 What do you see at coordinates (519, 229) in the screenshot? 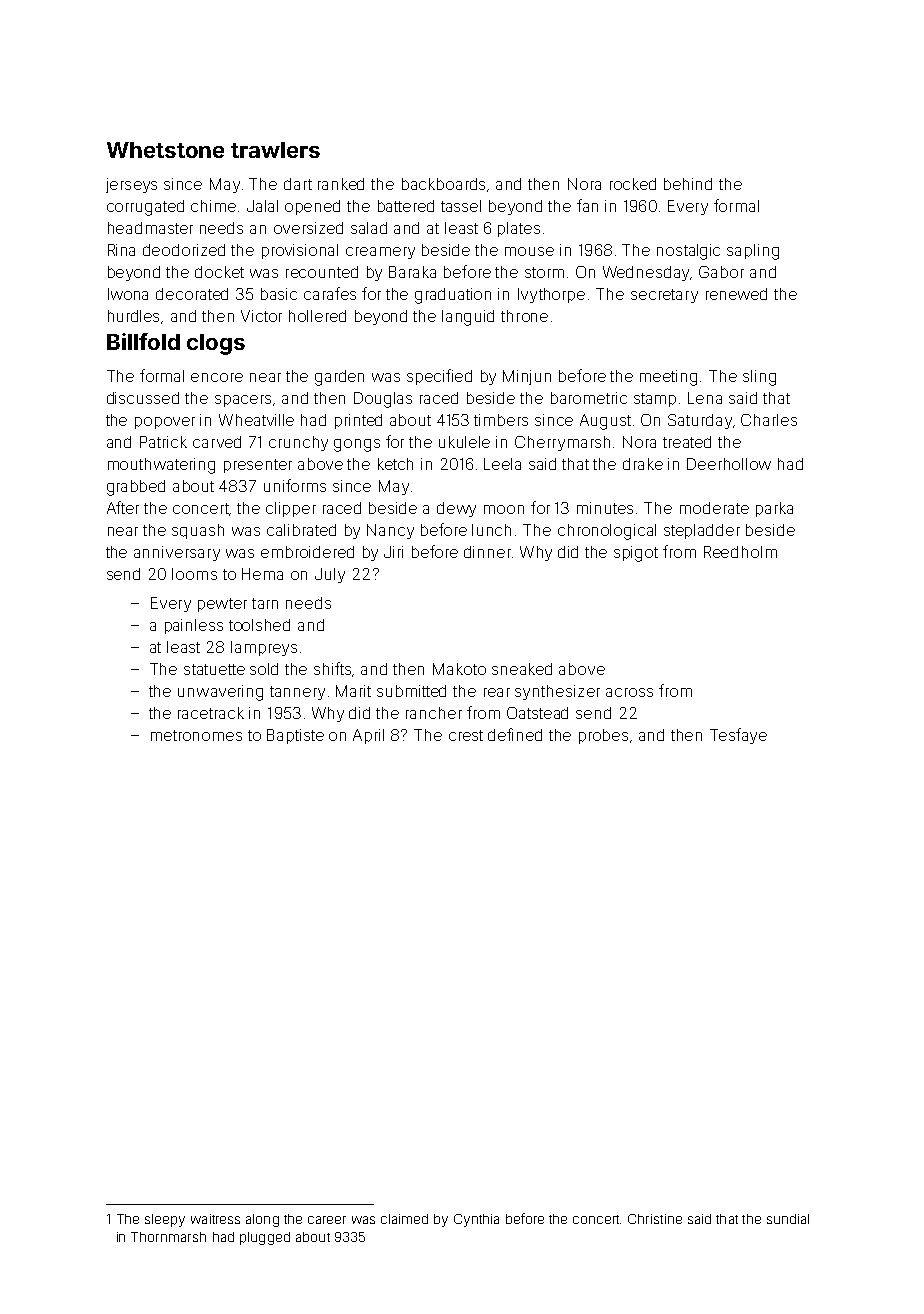
I see `plates` at bounding box center [519, 229].
